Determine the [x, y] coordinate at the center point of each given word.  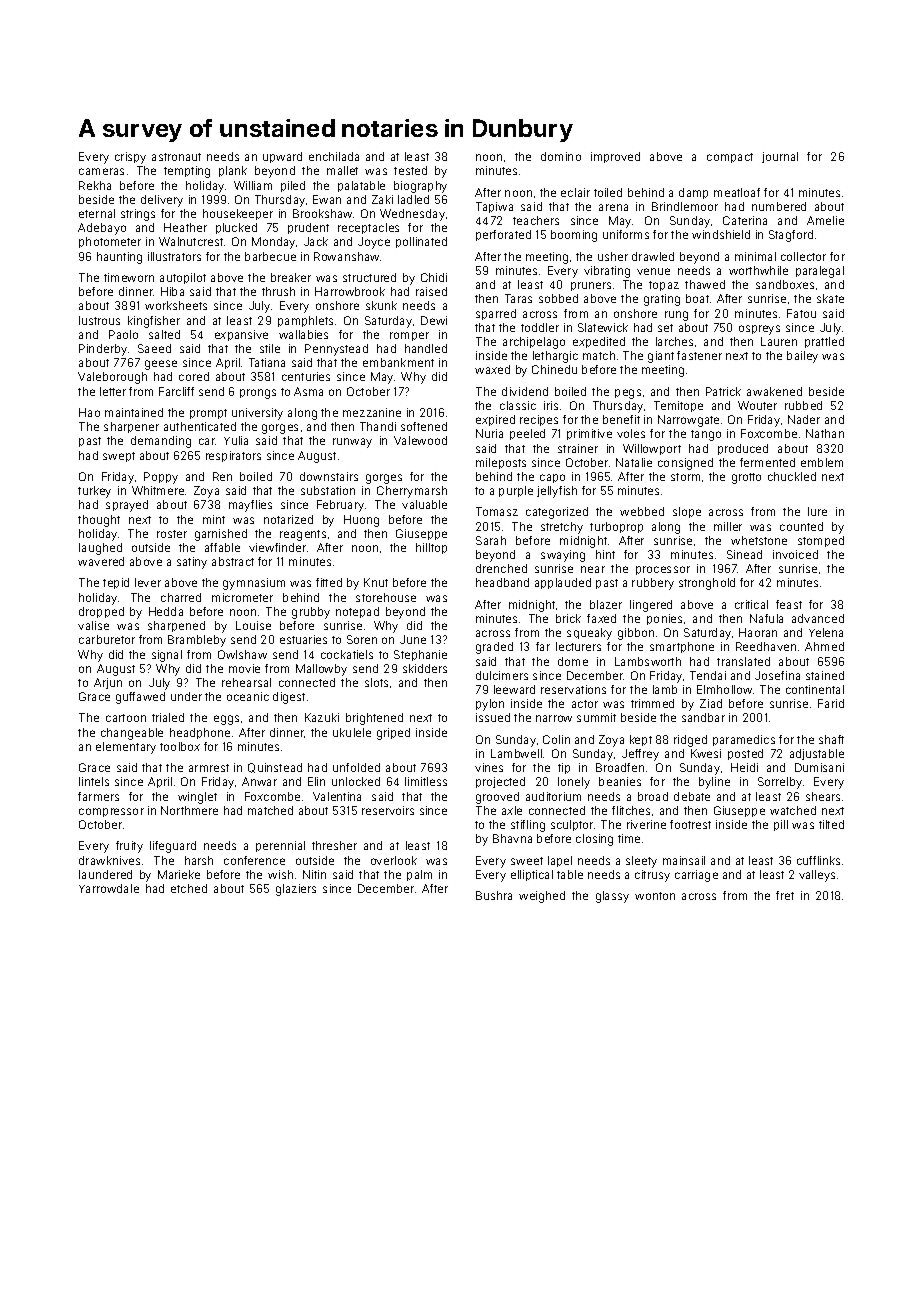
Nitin [314, 874]
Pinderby [103, 350]
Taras [518, 298]
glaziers [296, 890]
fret [785, 895]
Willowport [652, 449]
